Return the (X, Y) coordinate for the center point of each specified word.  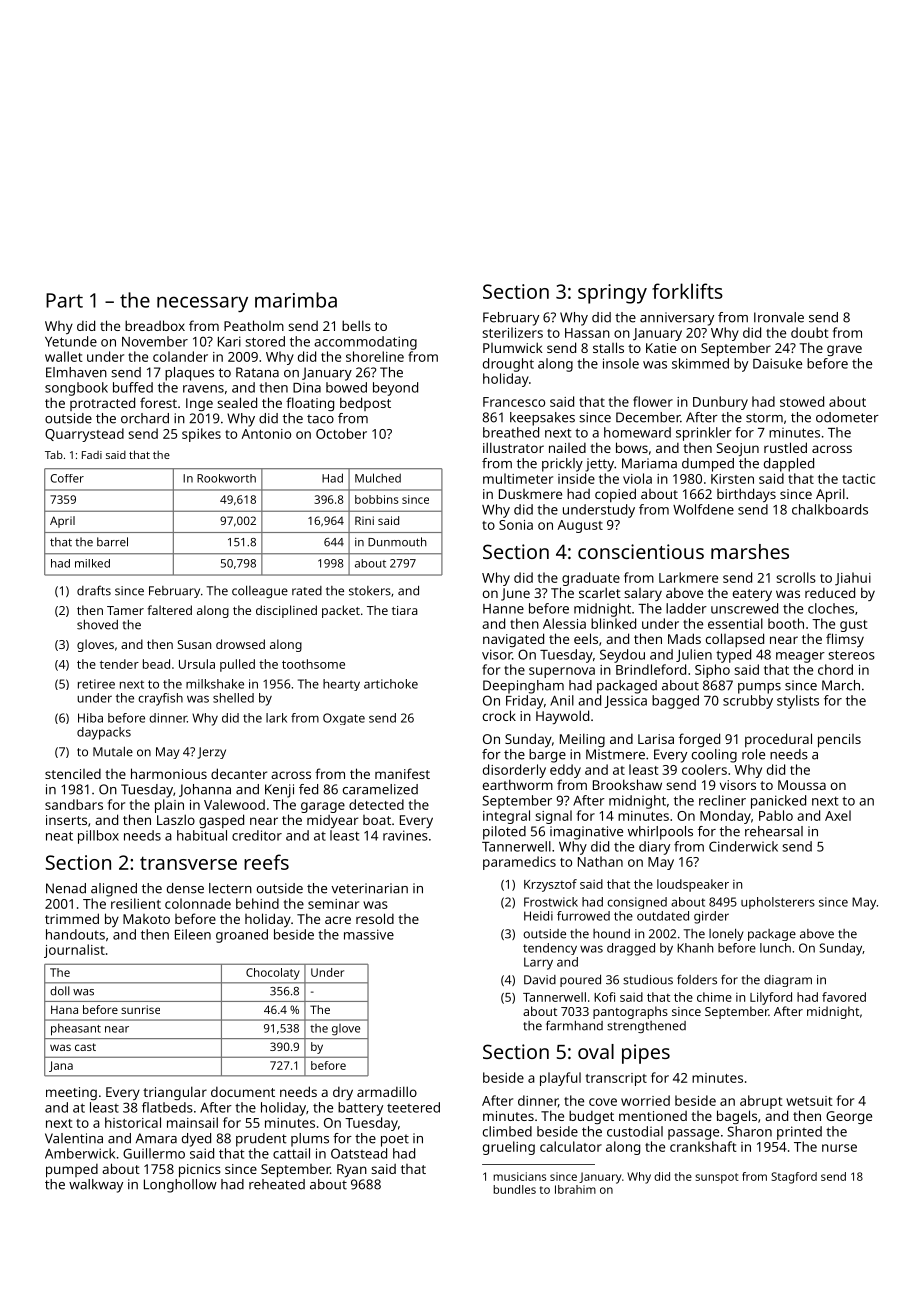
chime (714, 997)
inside (576, 478)
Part (64, 300)
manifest (402, 773)
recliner (722, 800)
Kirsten (732, 479)
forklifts (687, 291)
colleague (260, 592)
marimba (296, 300)
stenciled (73, 774)
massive (369, 934)
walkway (96, 1186)
